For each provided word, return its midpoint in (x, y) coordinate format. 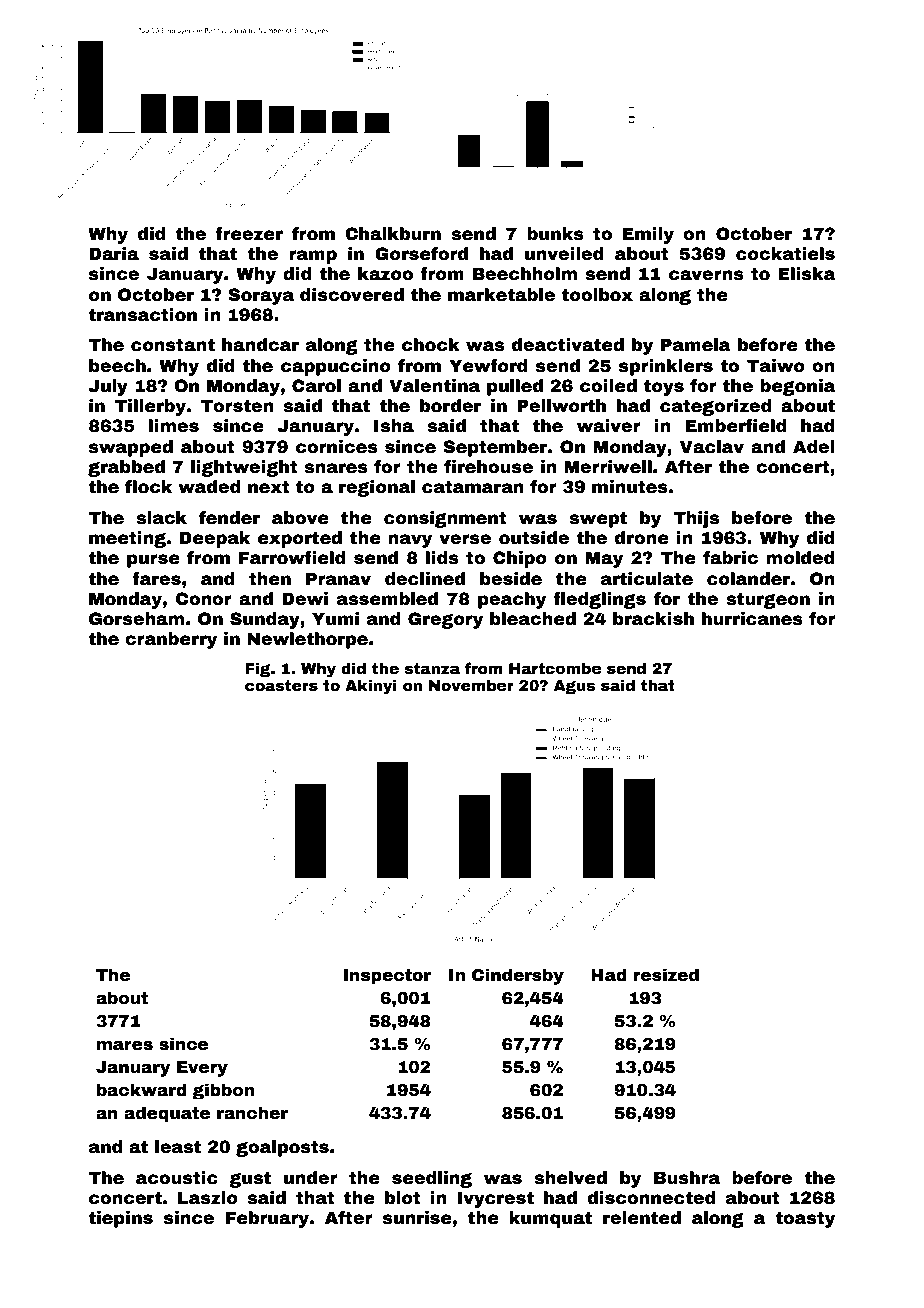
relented (642, 1218)
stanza (432, 668)
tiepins (120, 1219)
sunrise (417, 1218)
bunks (555, 234)
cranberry (171, 640)
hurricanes (752, 619)
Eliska (807, 274)
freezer (249, 234)
